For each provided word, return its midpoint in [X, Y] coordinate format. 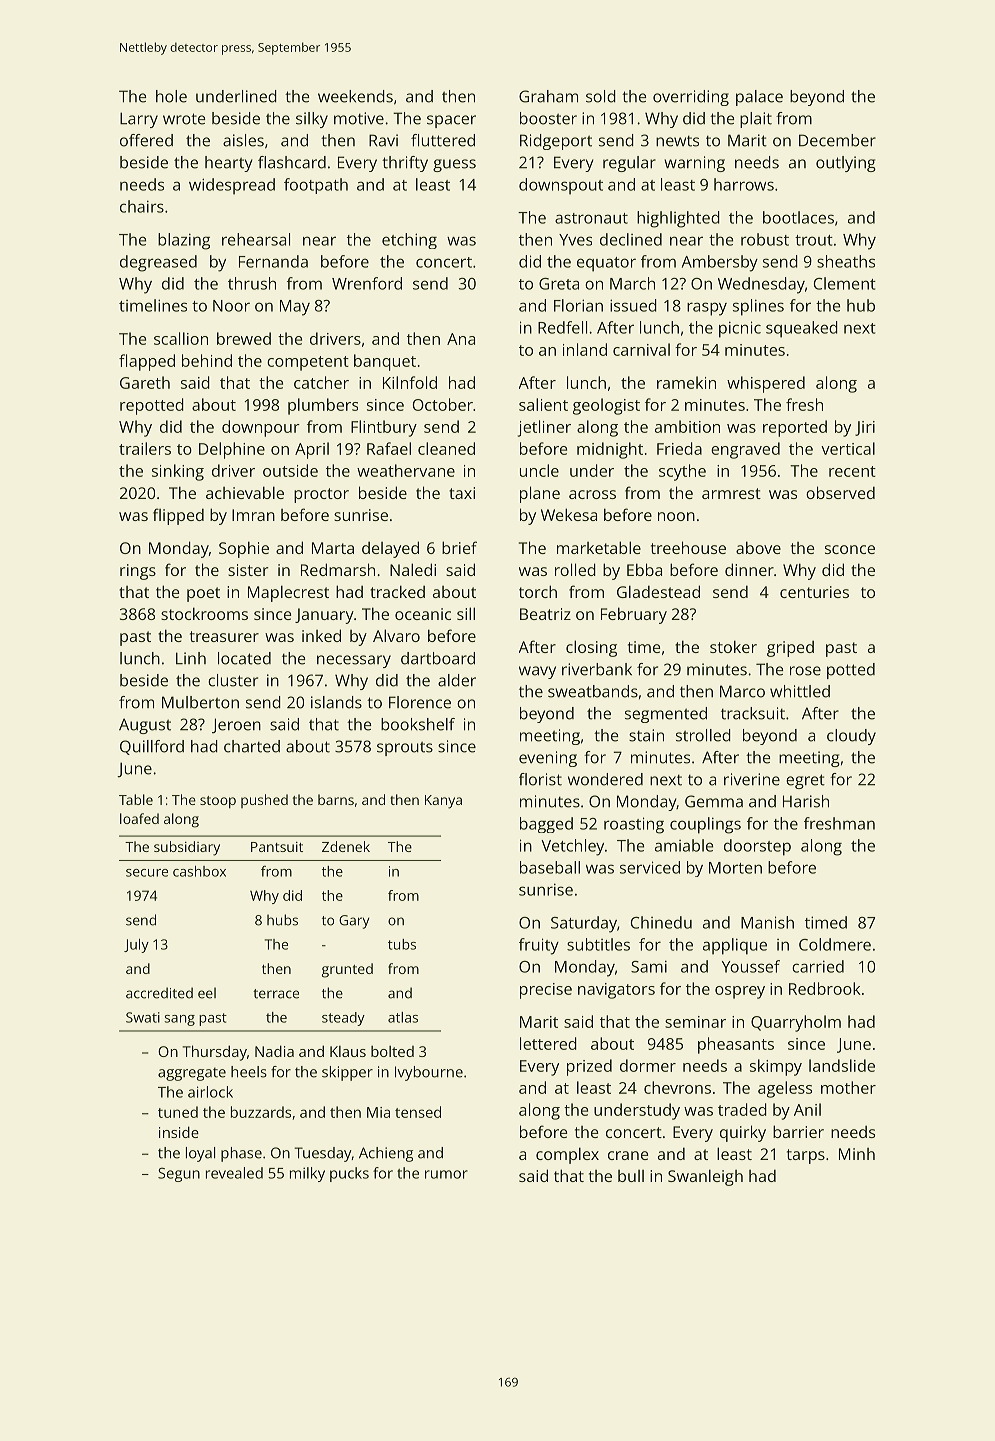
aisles [243, 140]
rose [805, 671]
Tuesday [322, 1154]
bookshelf [418, 724]
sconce [850, 549]
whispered [766, 384]
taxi [462, 493]
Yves [575, 240]
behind [207, 360]
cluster [233, 680]
